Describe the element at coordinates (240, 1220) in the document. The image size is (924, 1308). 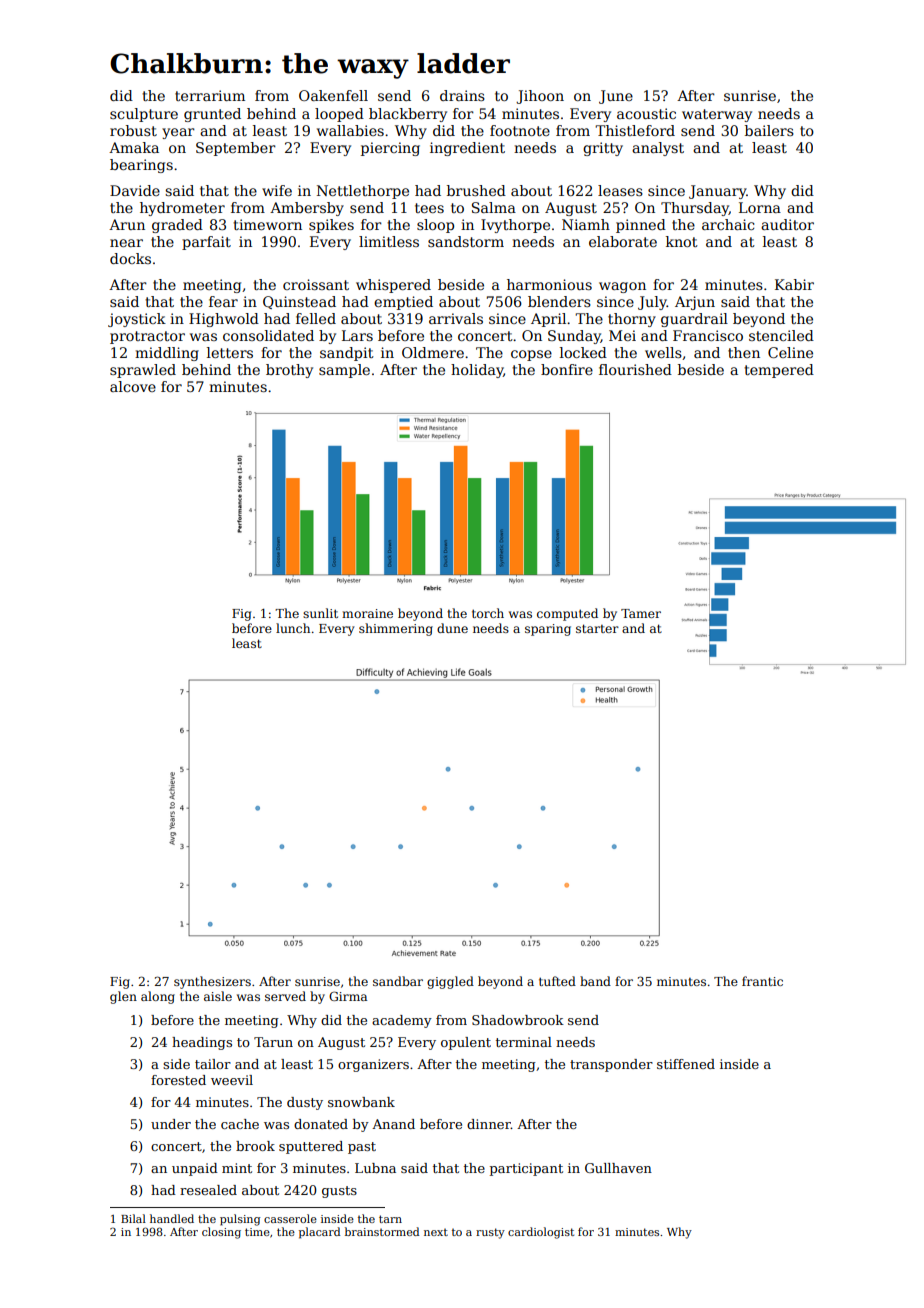
I see `pulsing` at that location.
